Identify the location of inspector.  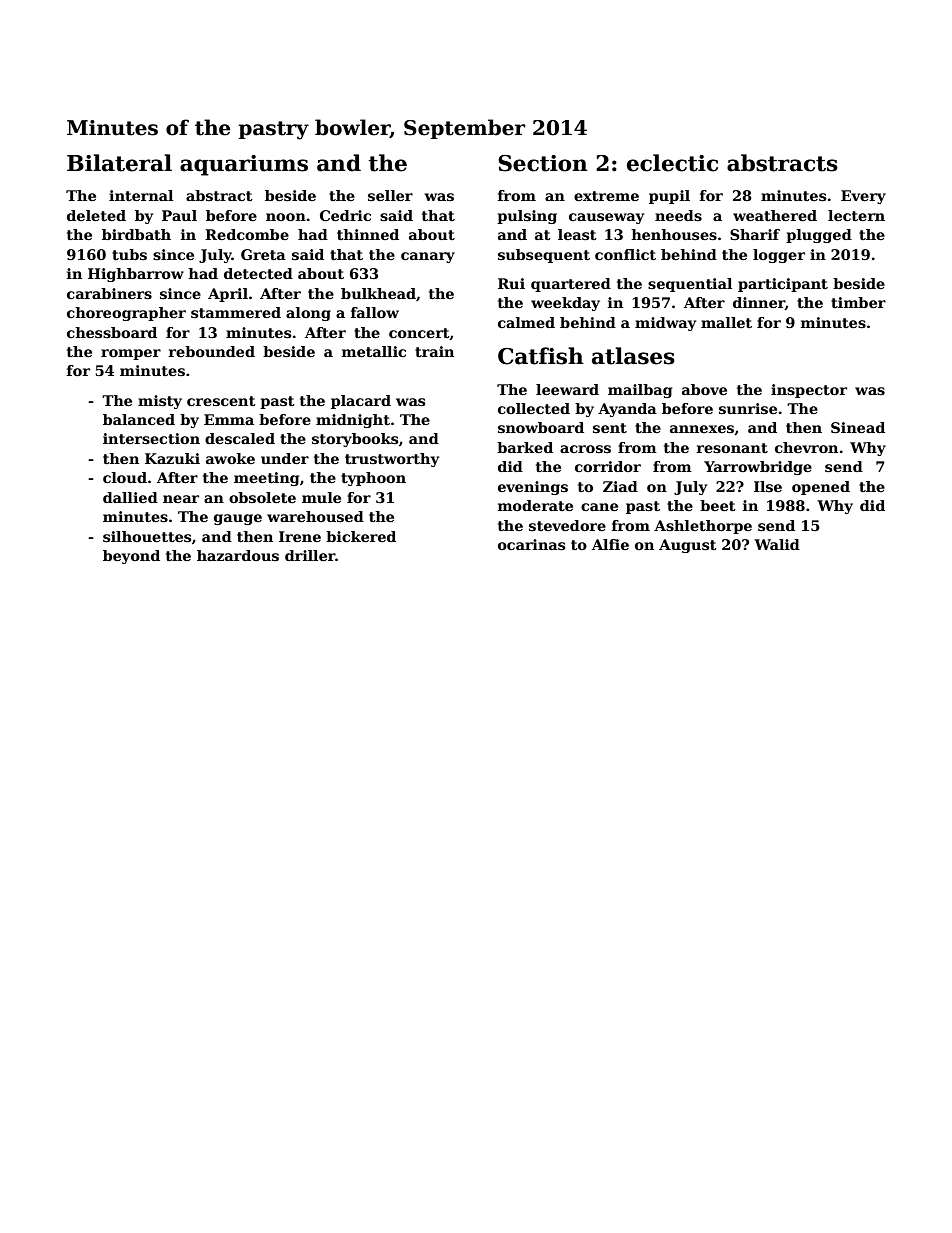
(809, 391).
